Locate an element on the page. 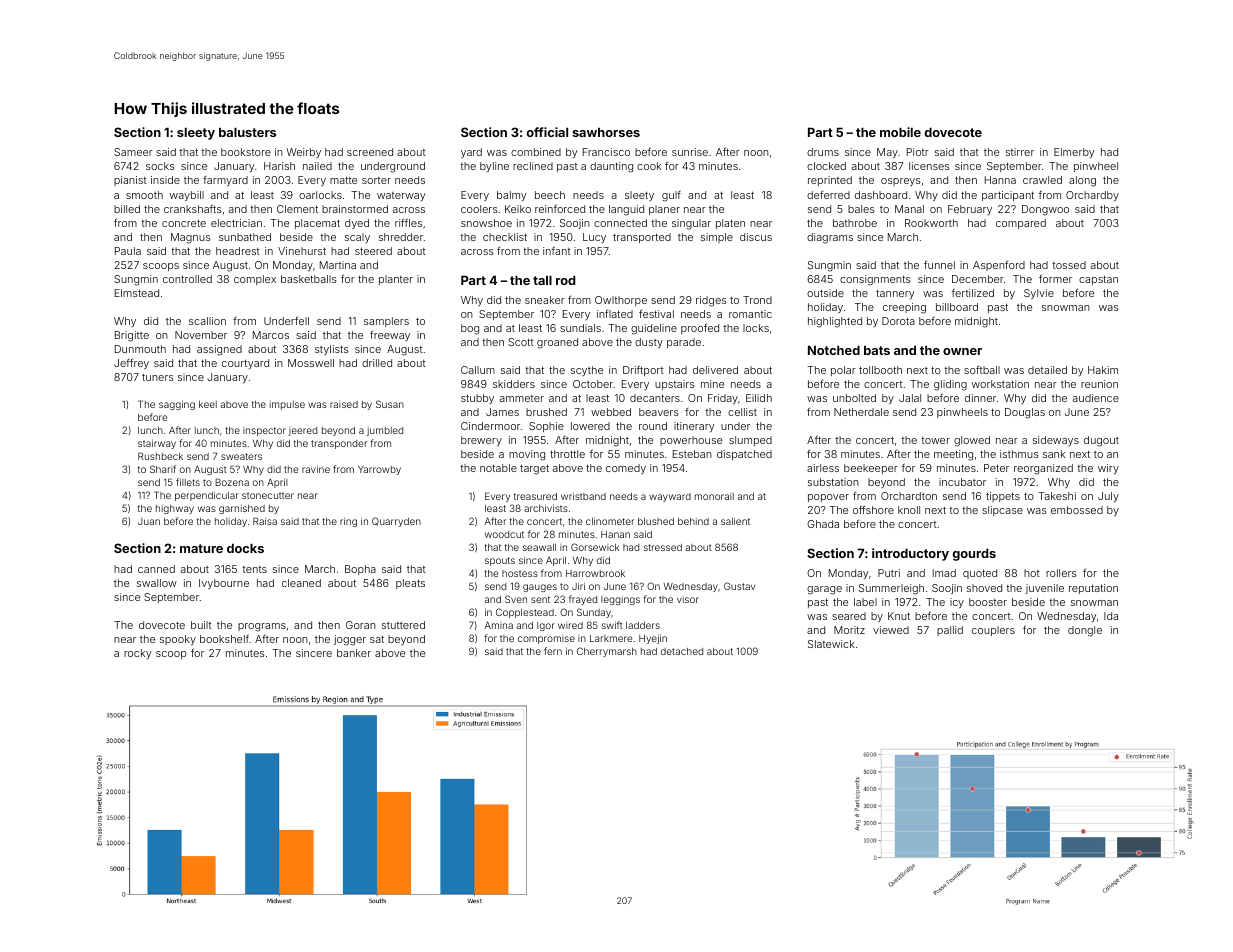  throttle is located at coordinates (567, 454).
